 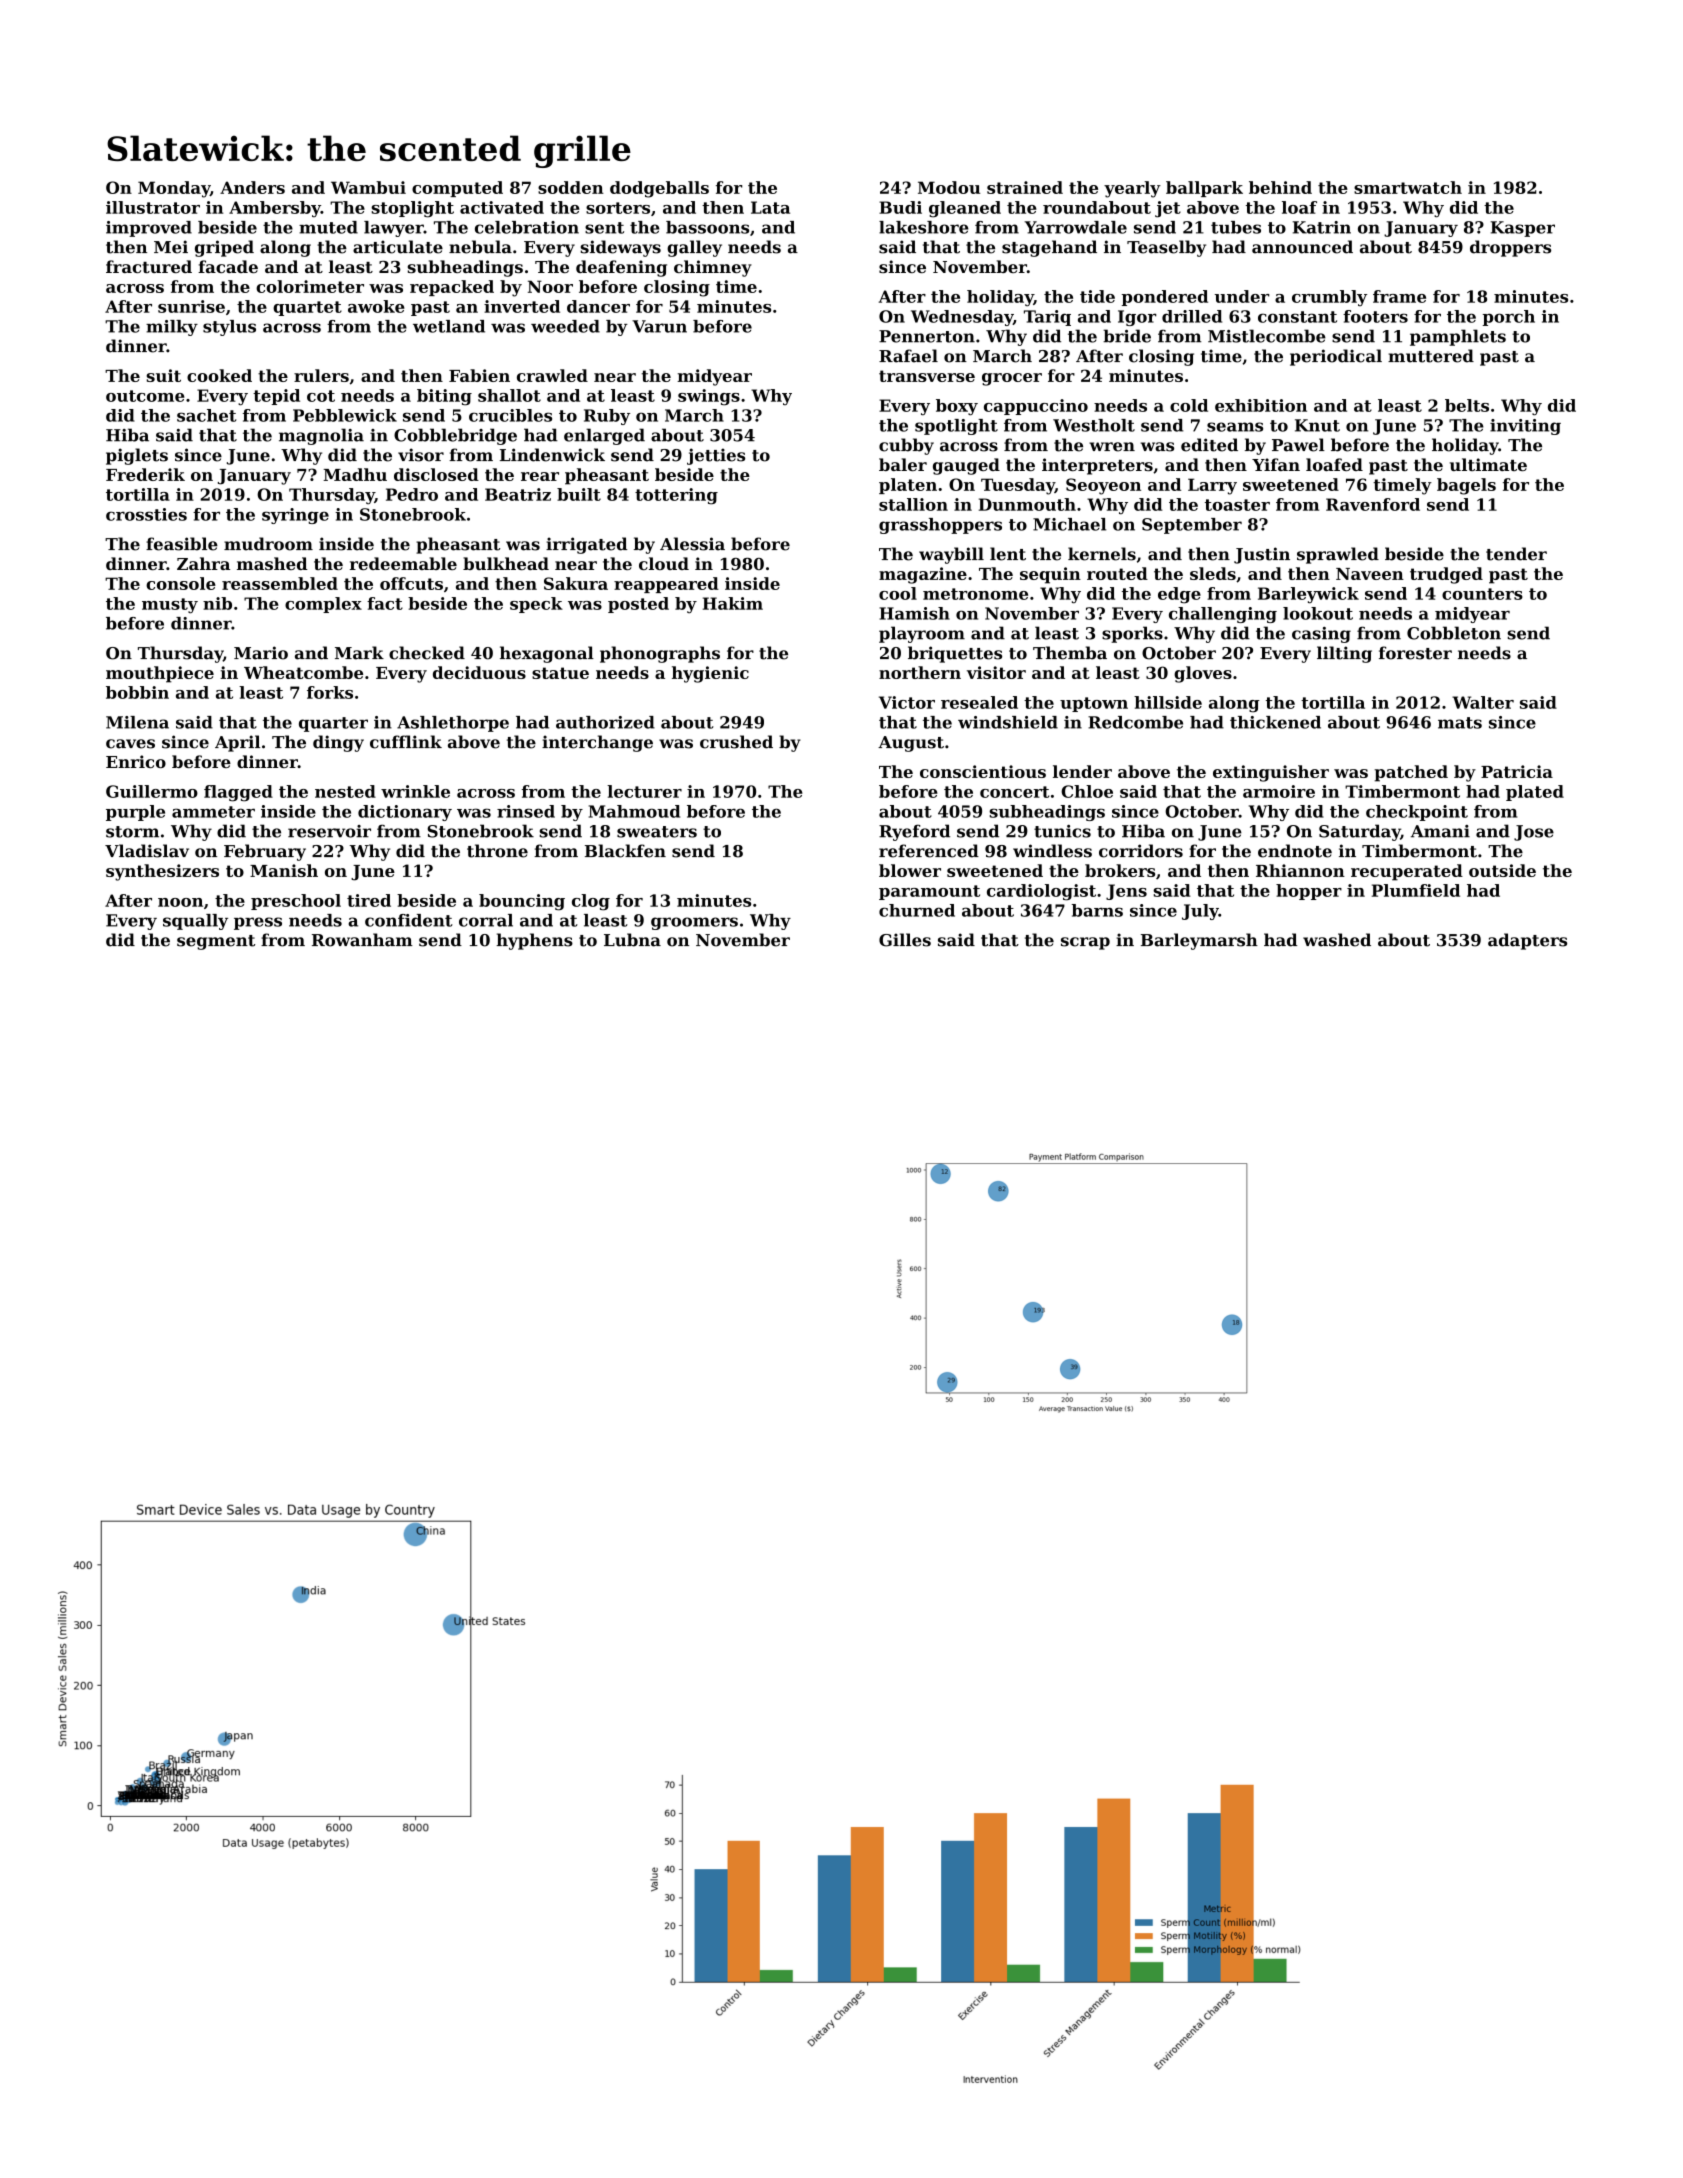 What do you see at coordinates (216, 942) in the screenshot?
I see `segment` at bounding box center [216, 942].
